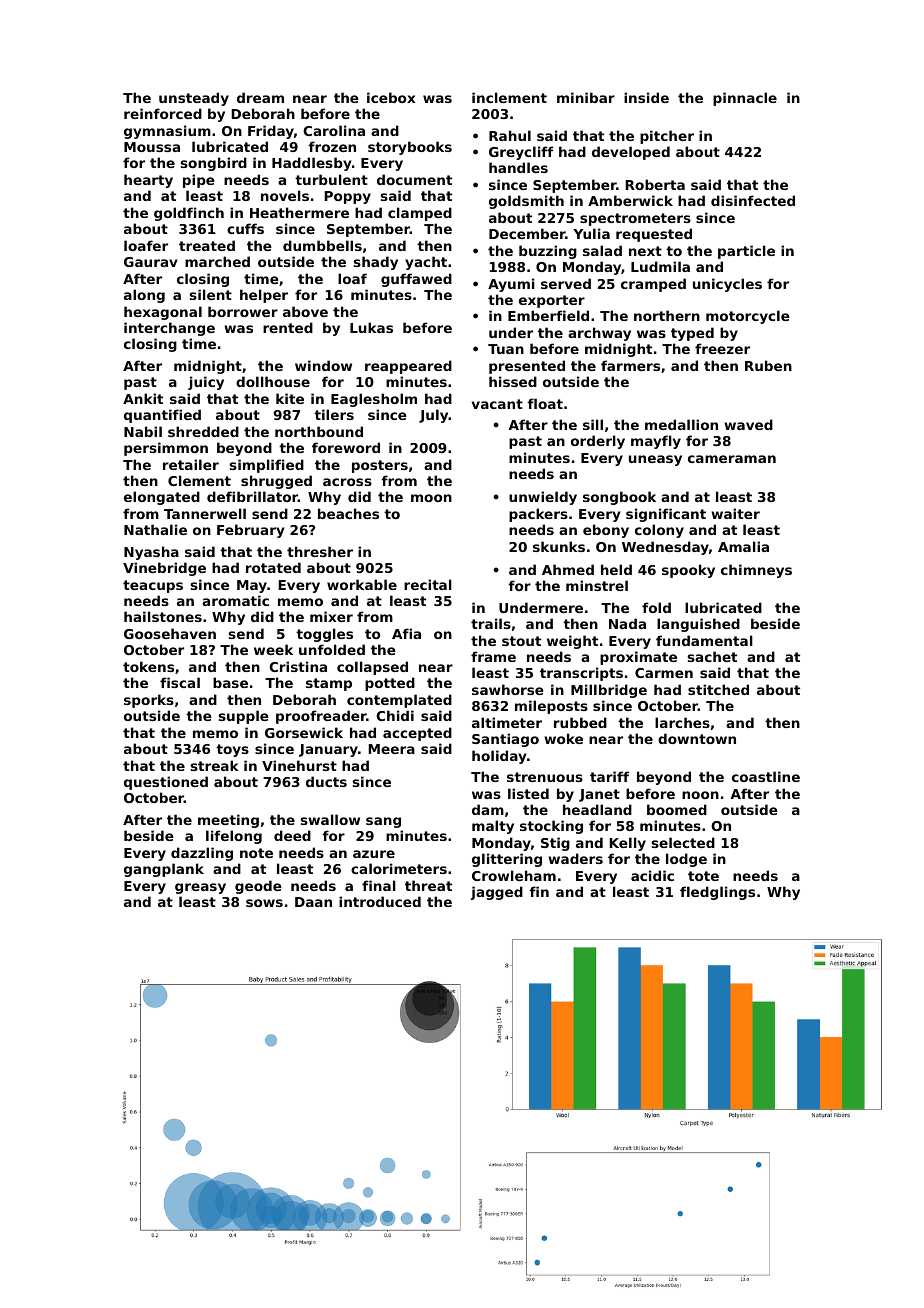  Describe the element at coordinates (194, 99) in the document. I see `unsteady` at that location.
